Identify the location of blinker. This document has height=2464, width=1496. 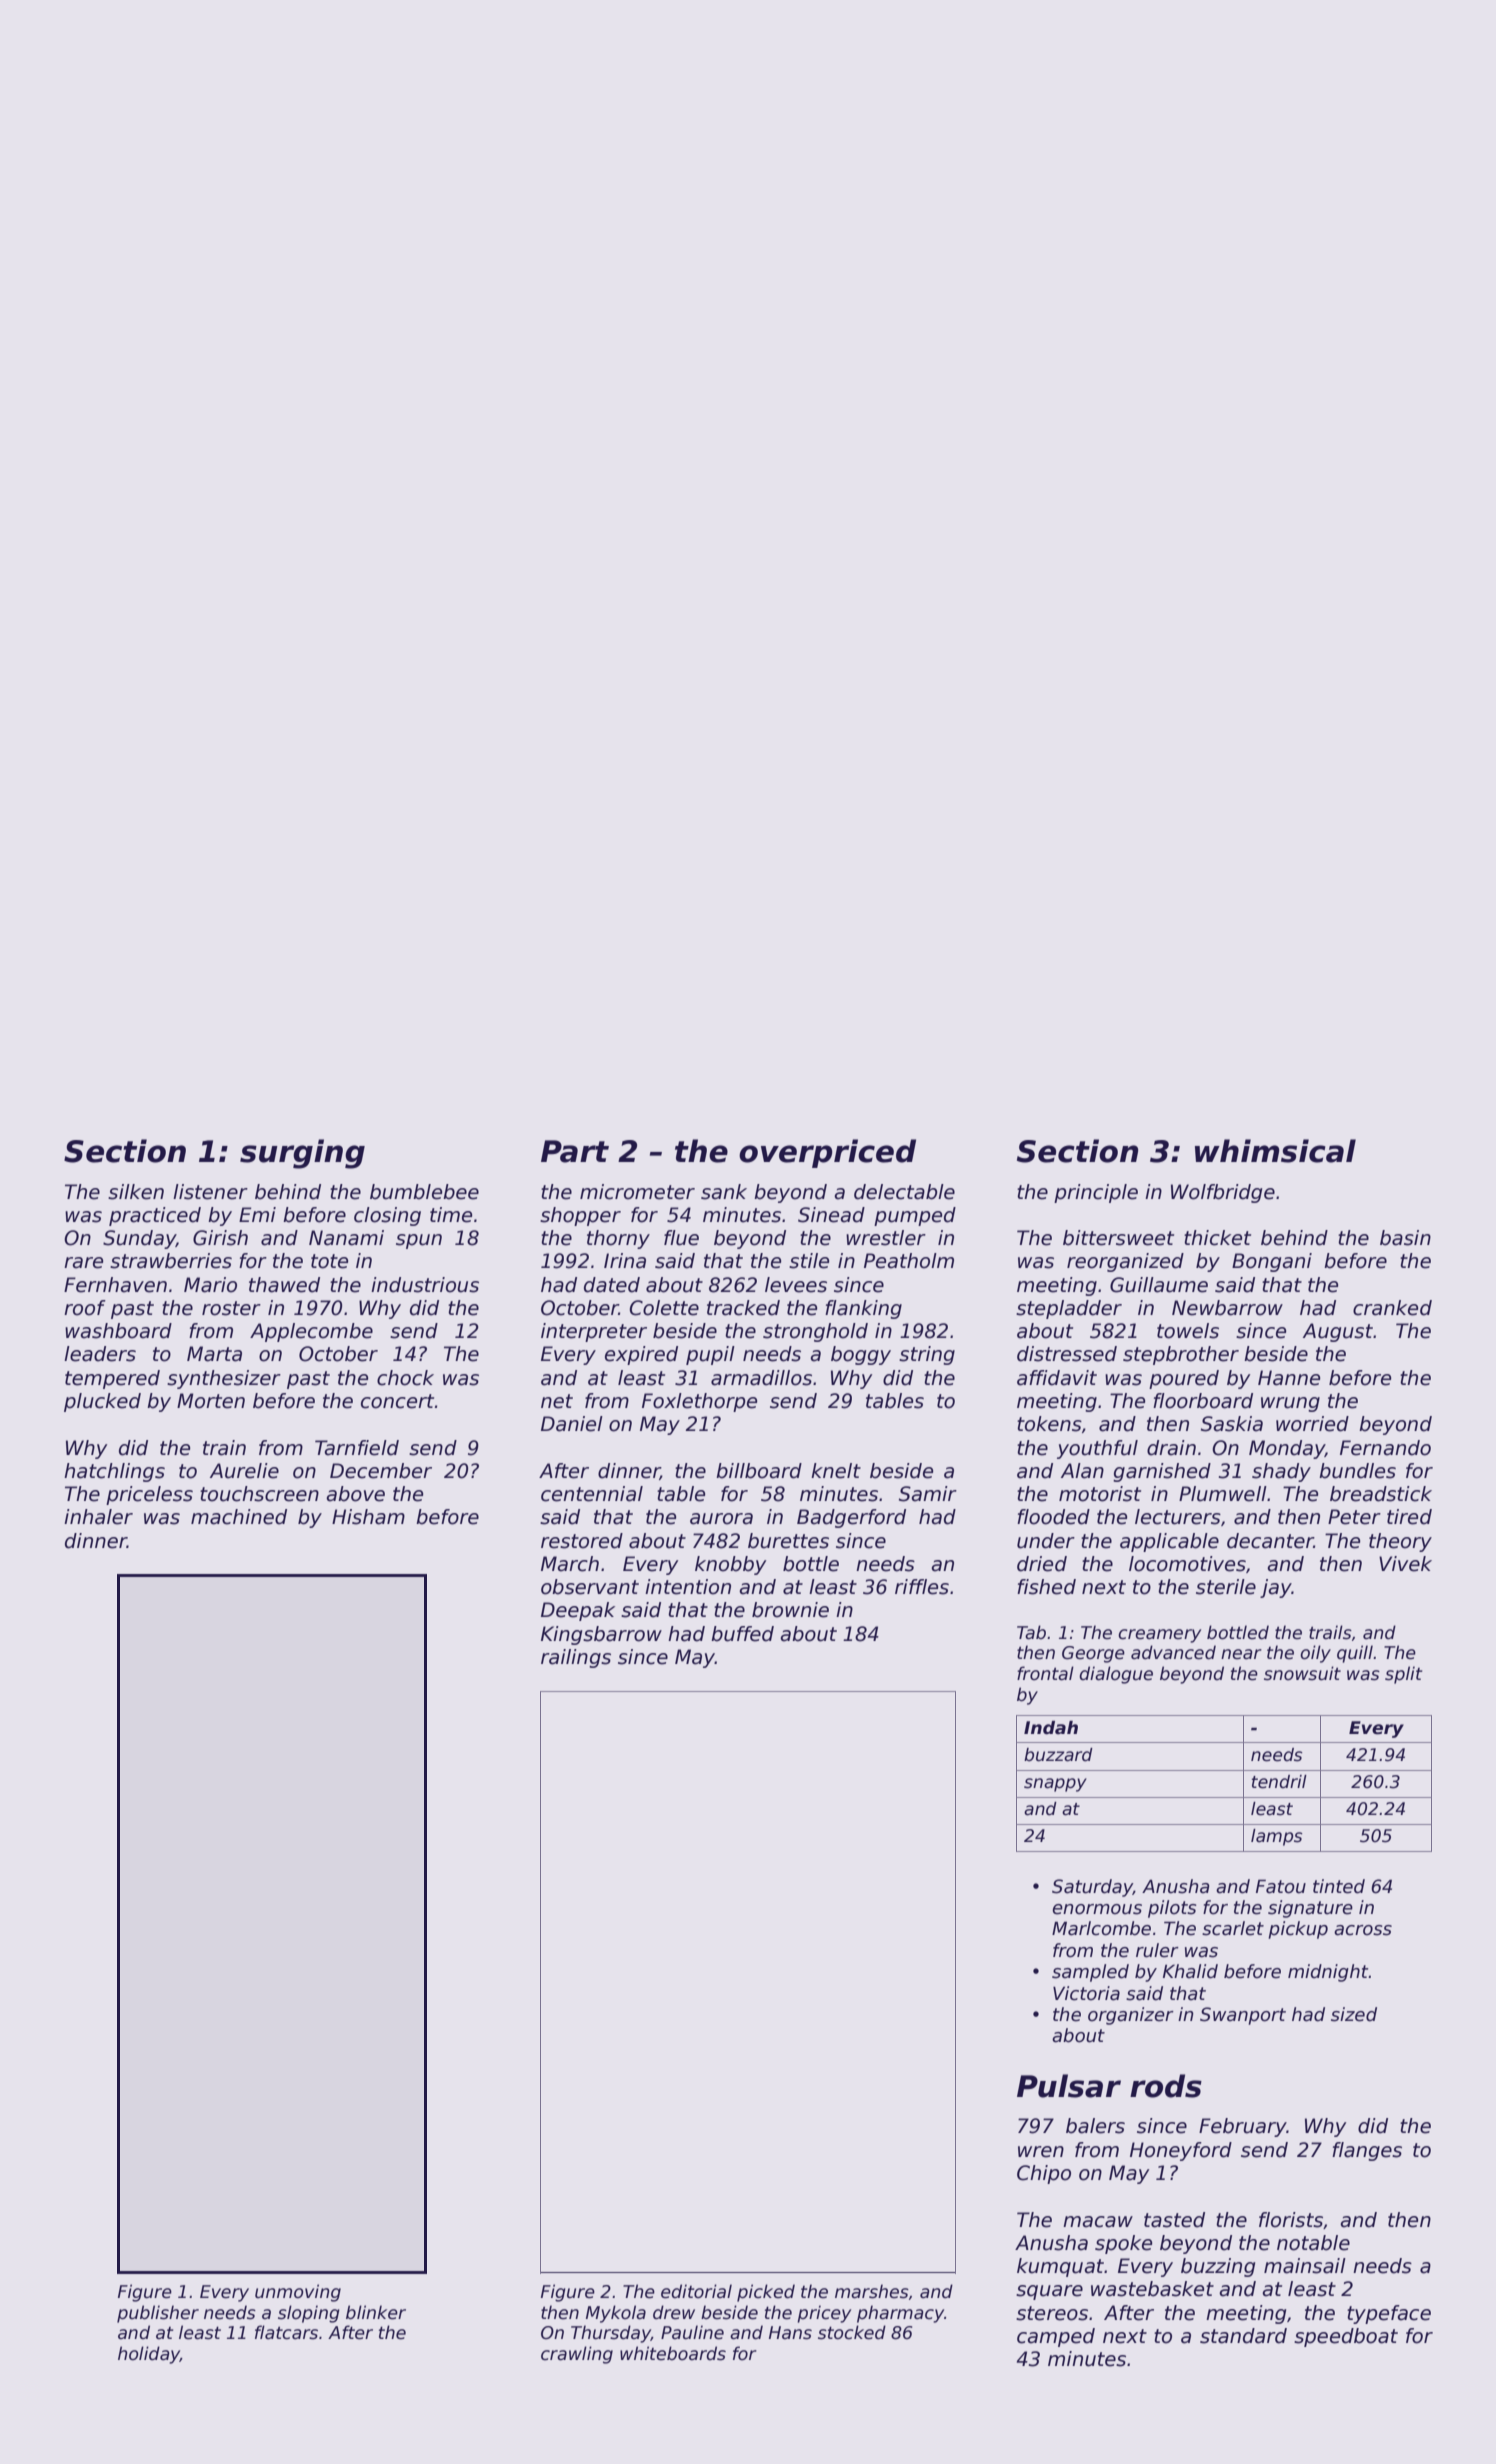
(376, 2312).
